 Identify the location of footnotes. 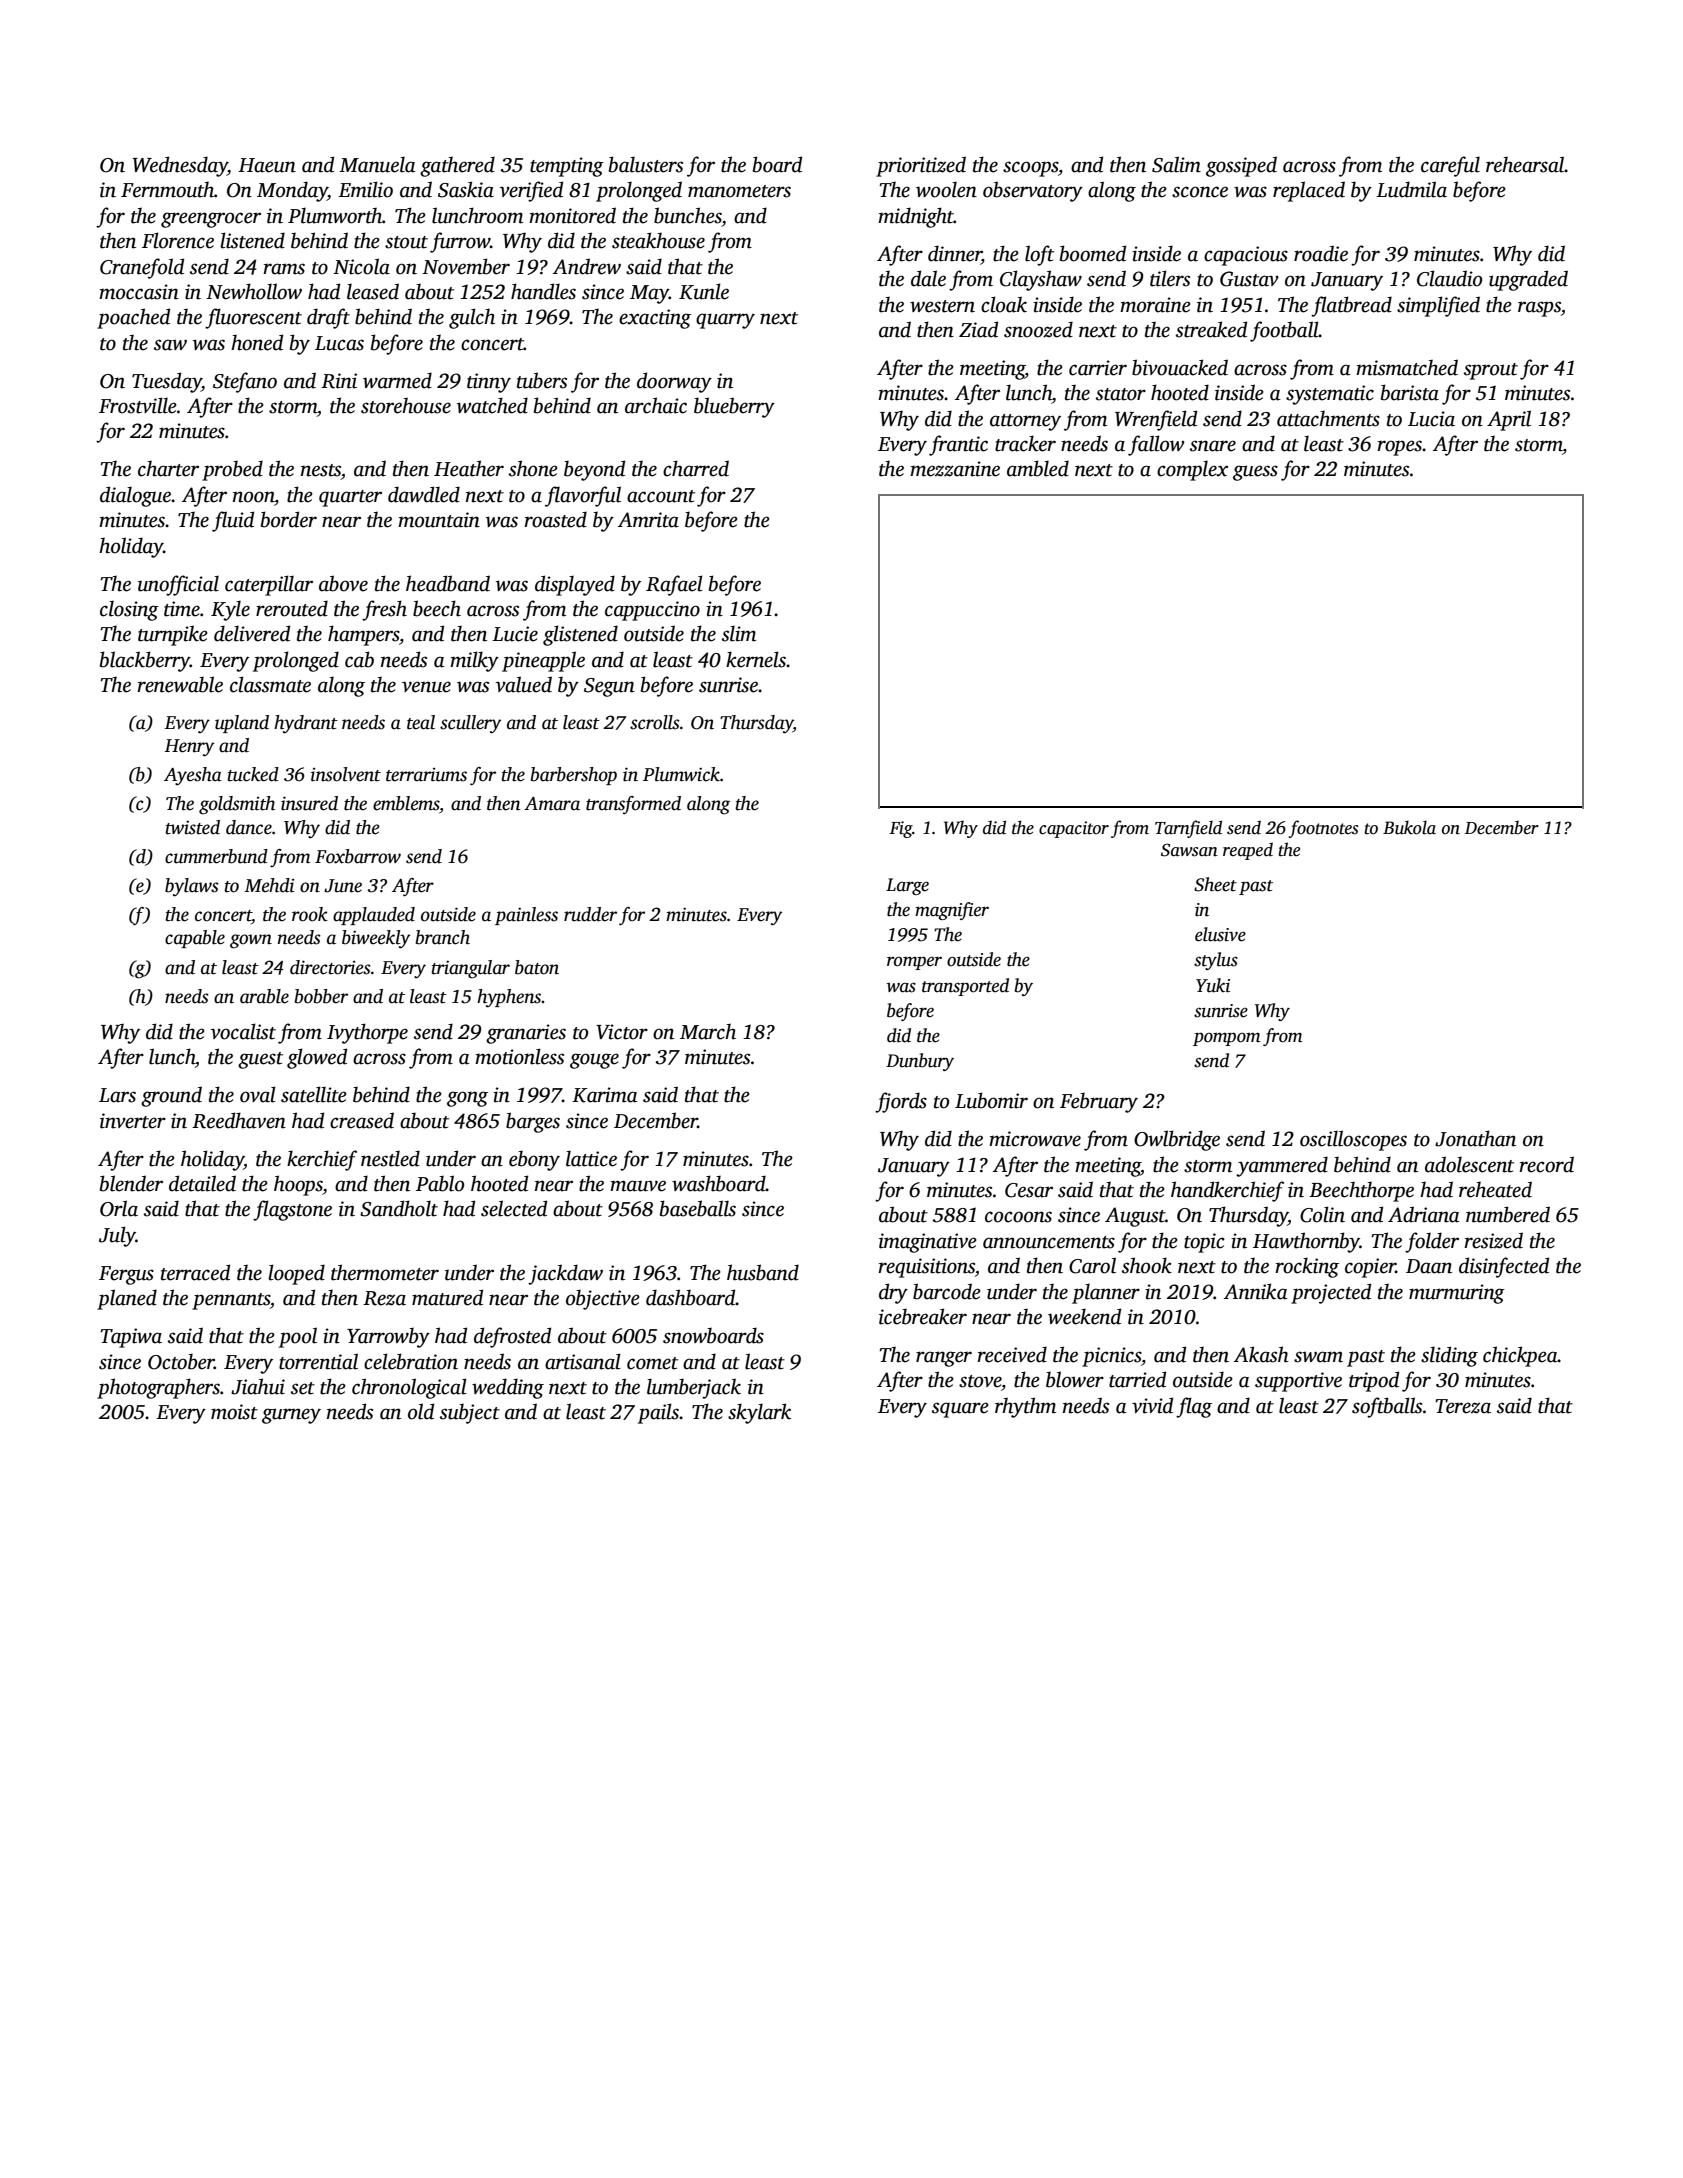
(1323, 829).
